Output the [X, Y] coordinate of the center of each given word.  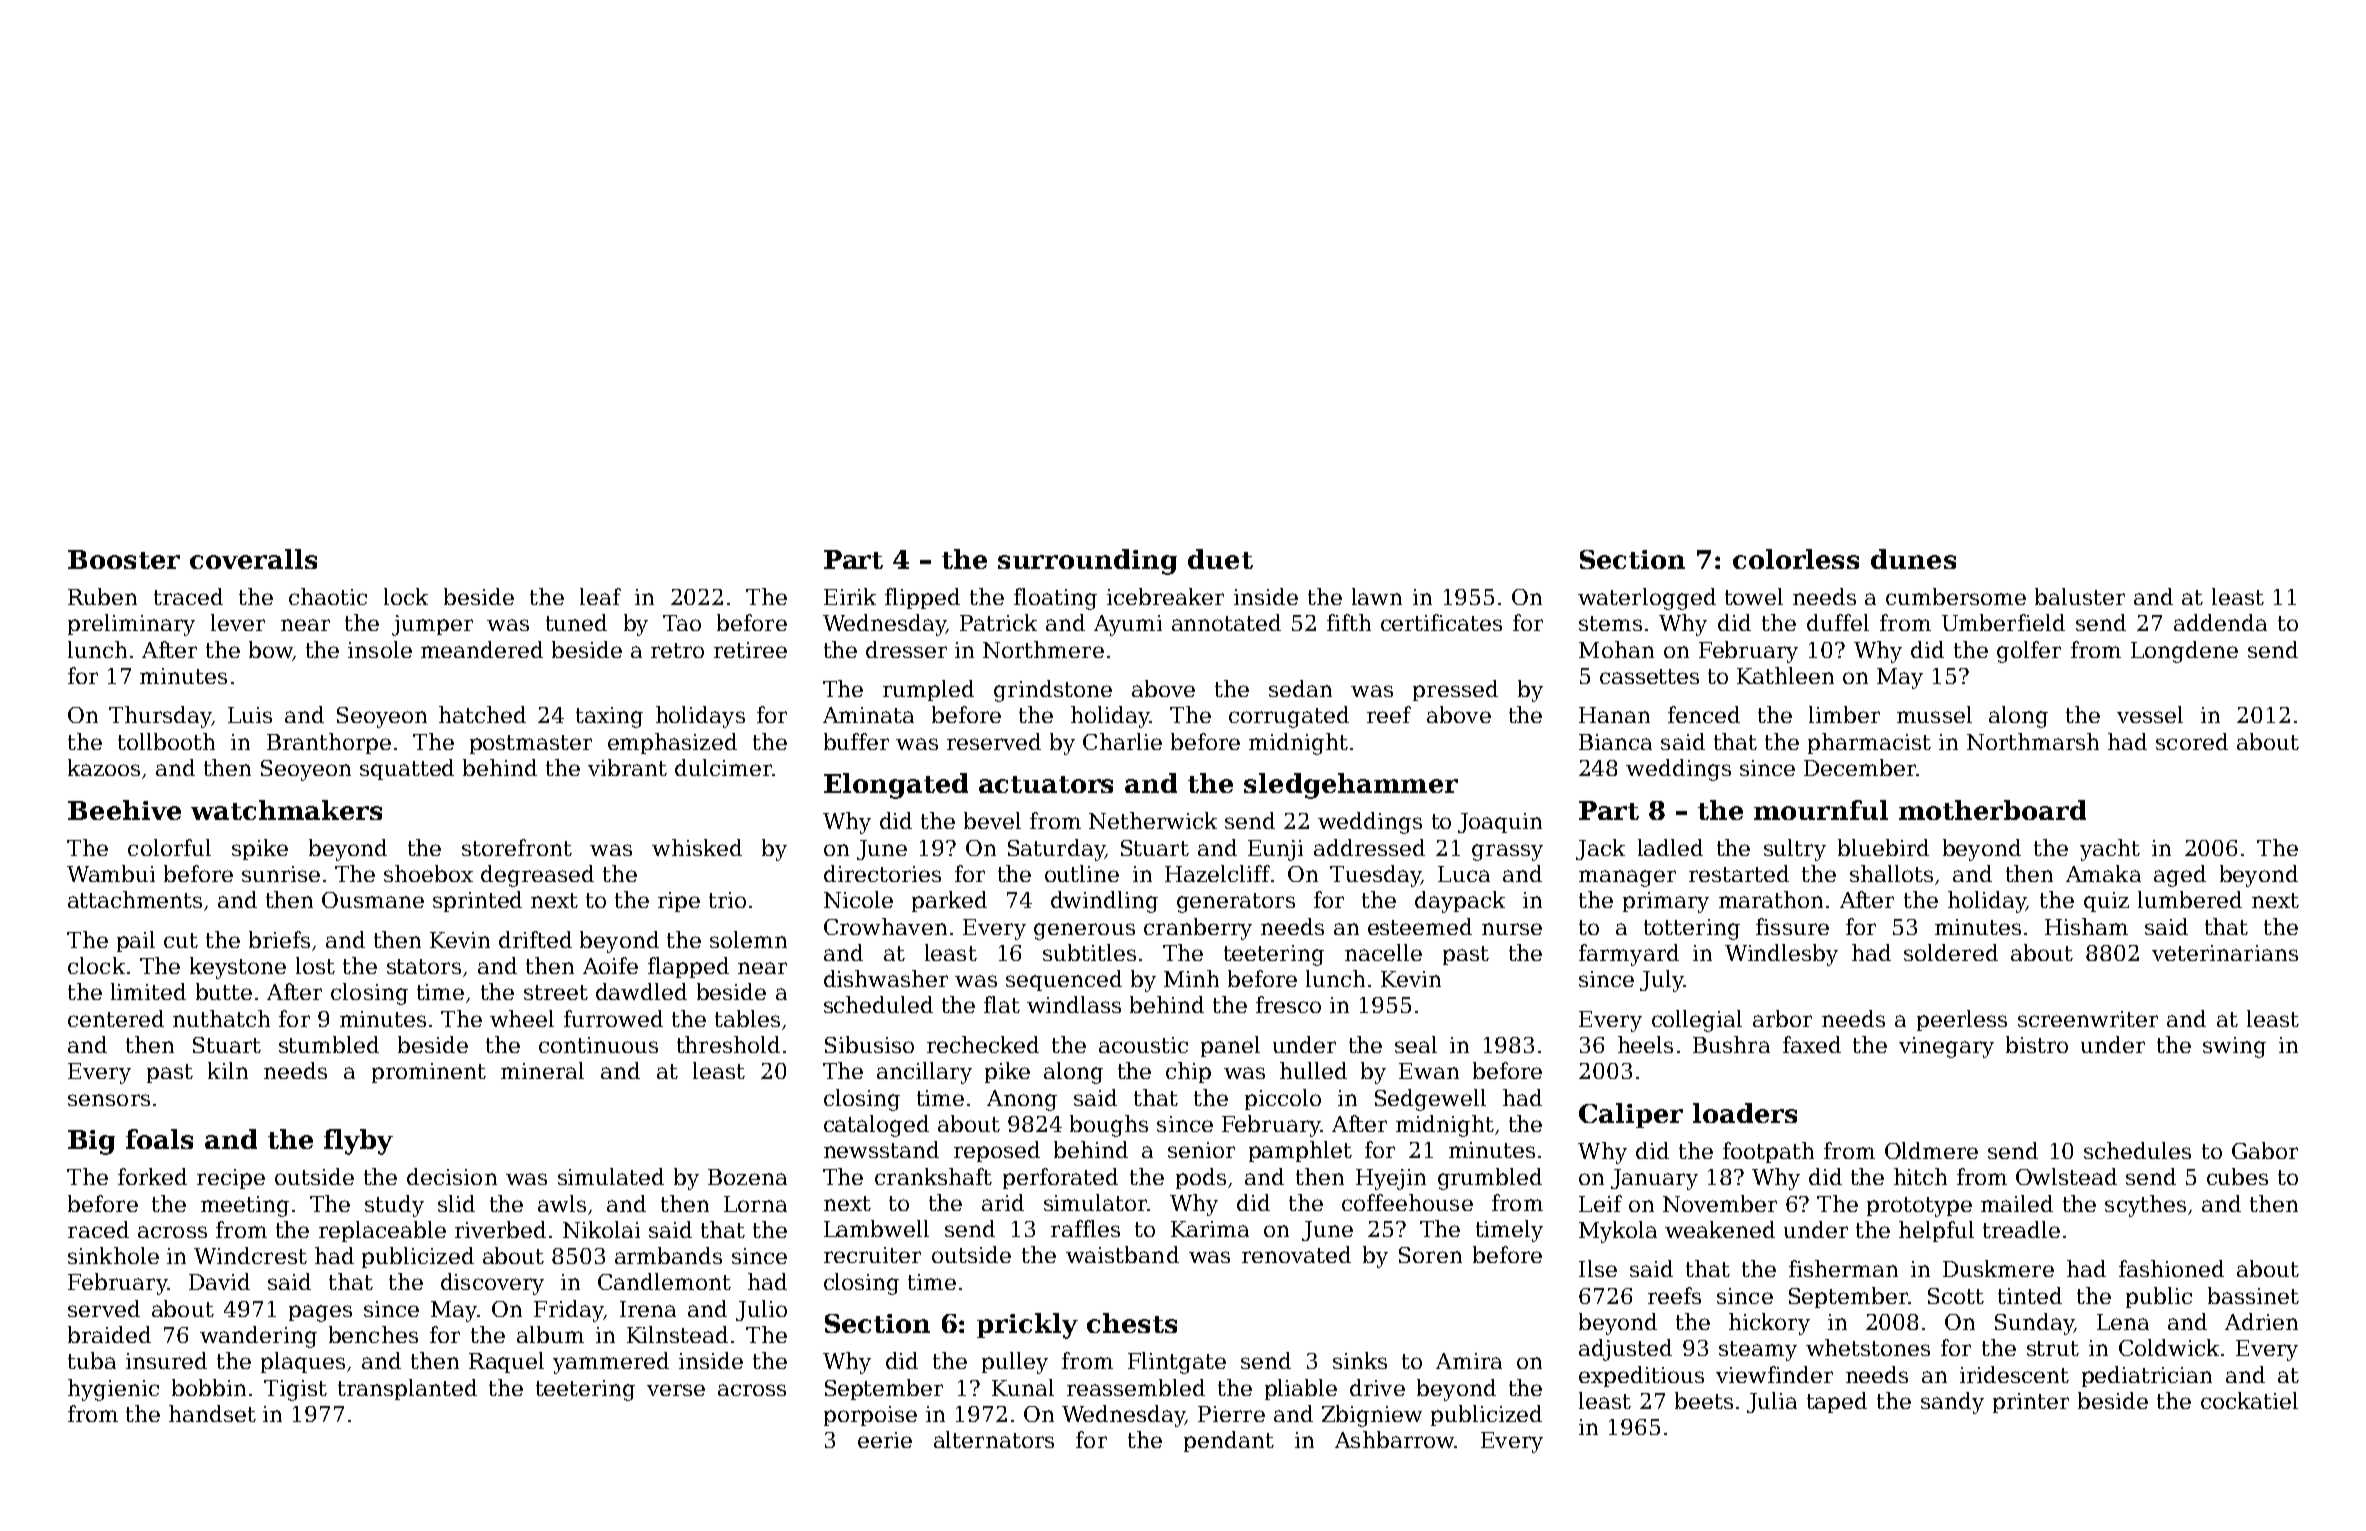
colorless [1796, 559]
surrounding [1087, 562]
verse [676, 1390]
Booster [124, 559]
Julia [1772, 1402]
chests [1132, 1323]
